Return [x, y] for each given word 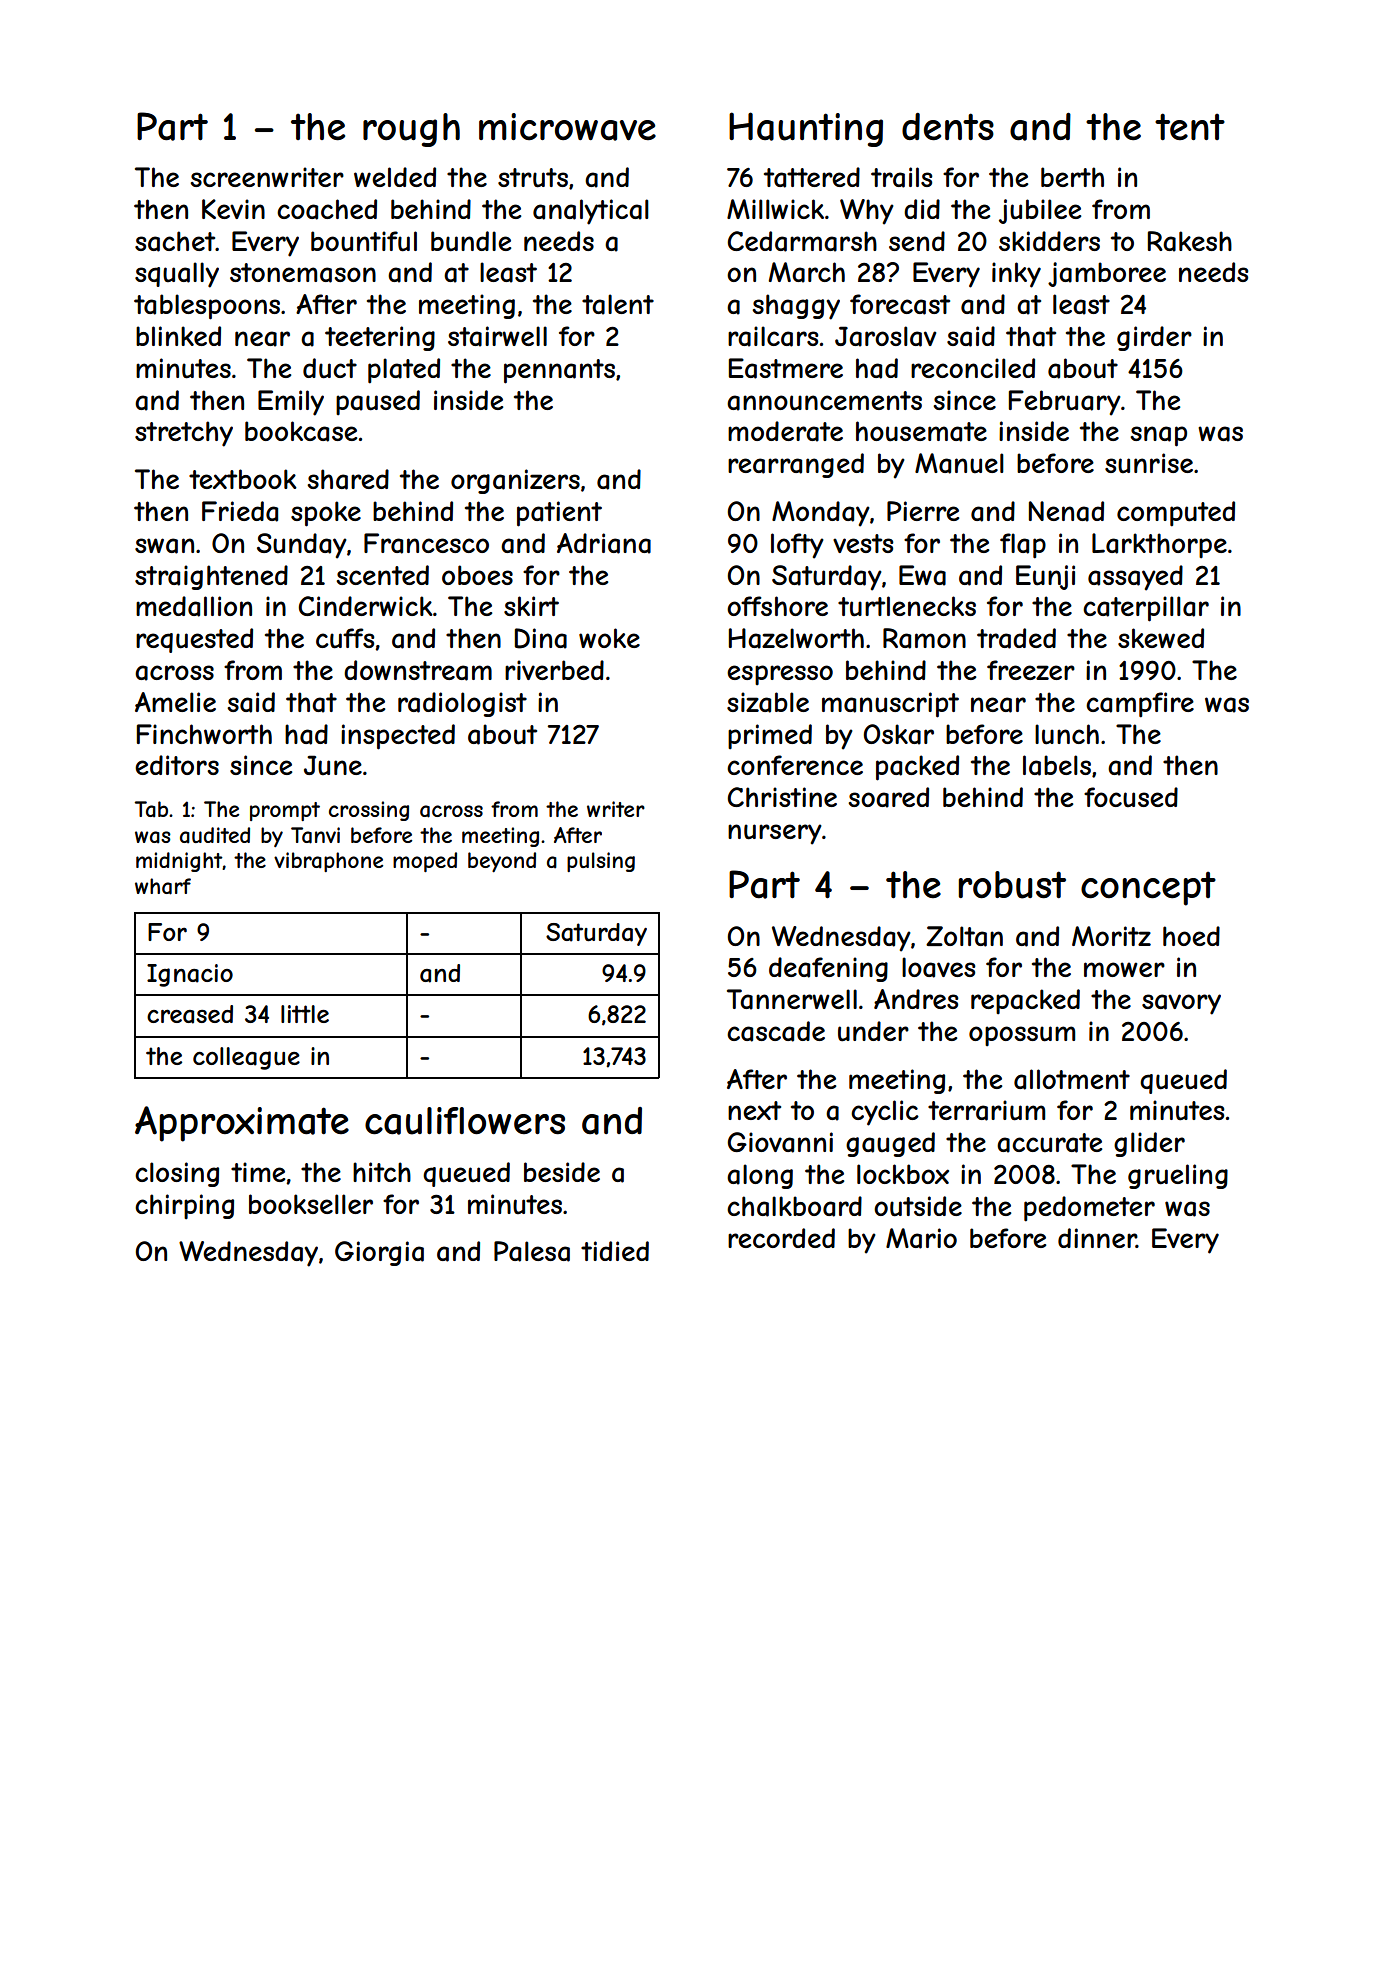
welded [395, 177]
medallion [194, 606]
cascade [776, 1031]
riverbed [554, 670]
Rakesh [1190, 241]
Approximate [242, 1124]
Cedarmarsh [802, 241]
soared [888, 797]
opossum [1022, 1036]
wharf [163, 886]
